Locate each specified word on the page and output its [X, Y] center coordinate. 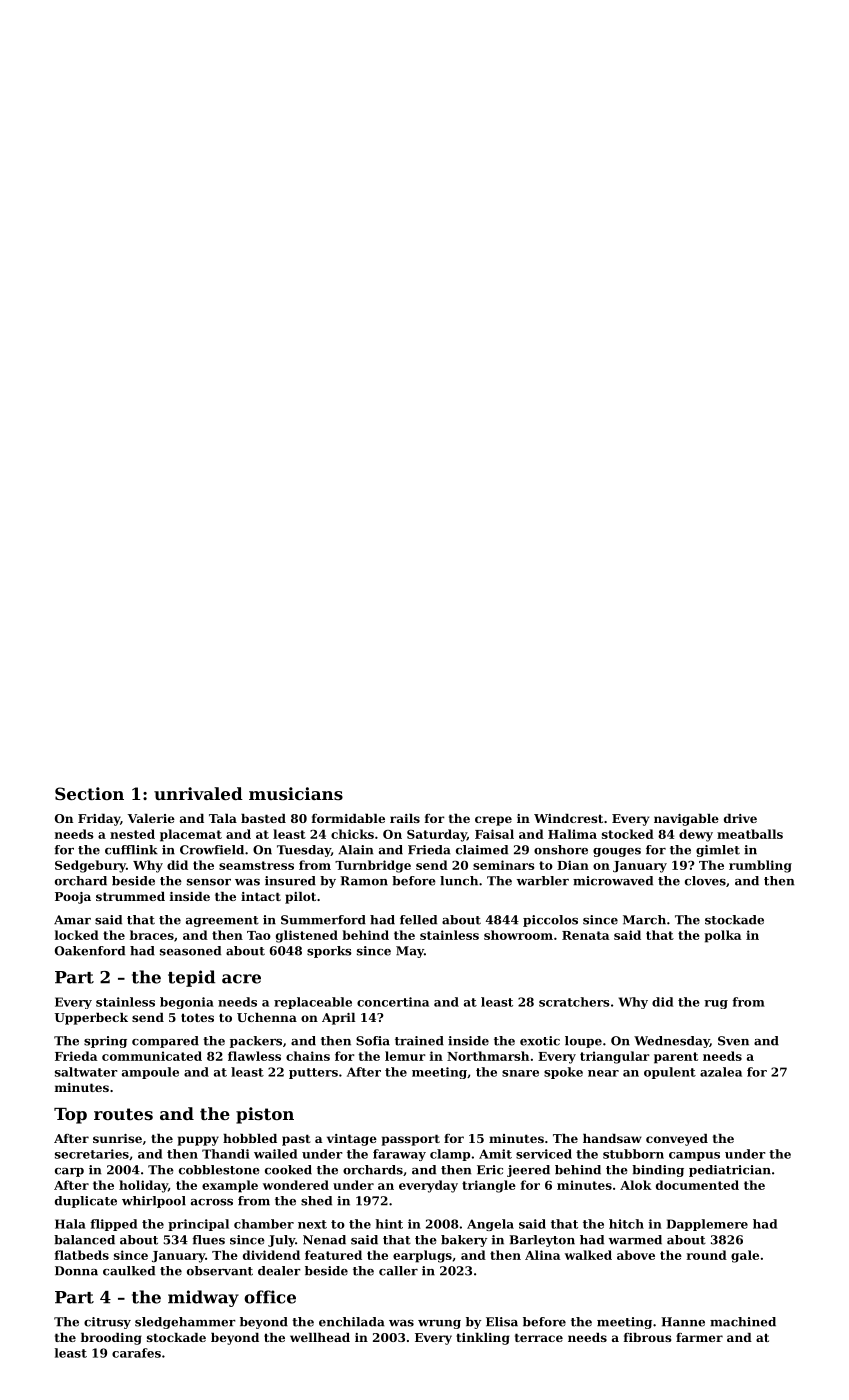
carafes [136, 1353]
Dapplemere [707, 1225]
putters [313, 1073]
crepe [493, 821]
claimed [482, 850]
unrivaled [198, 793]
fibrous [648, 1337]
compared [165, 1042]
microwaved [613, 881]
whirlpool [154, 1202]
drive [740, 818]
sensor [209, 882]
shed [316, 1201]
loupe [583, 1042]
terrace [539, 1337]
